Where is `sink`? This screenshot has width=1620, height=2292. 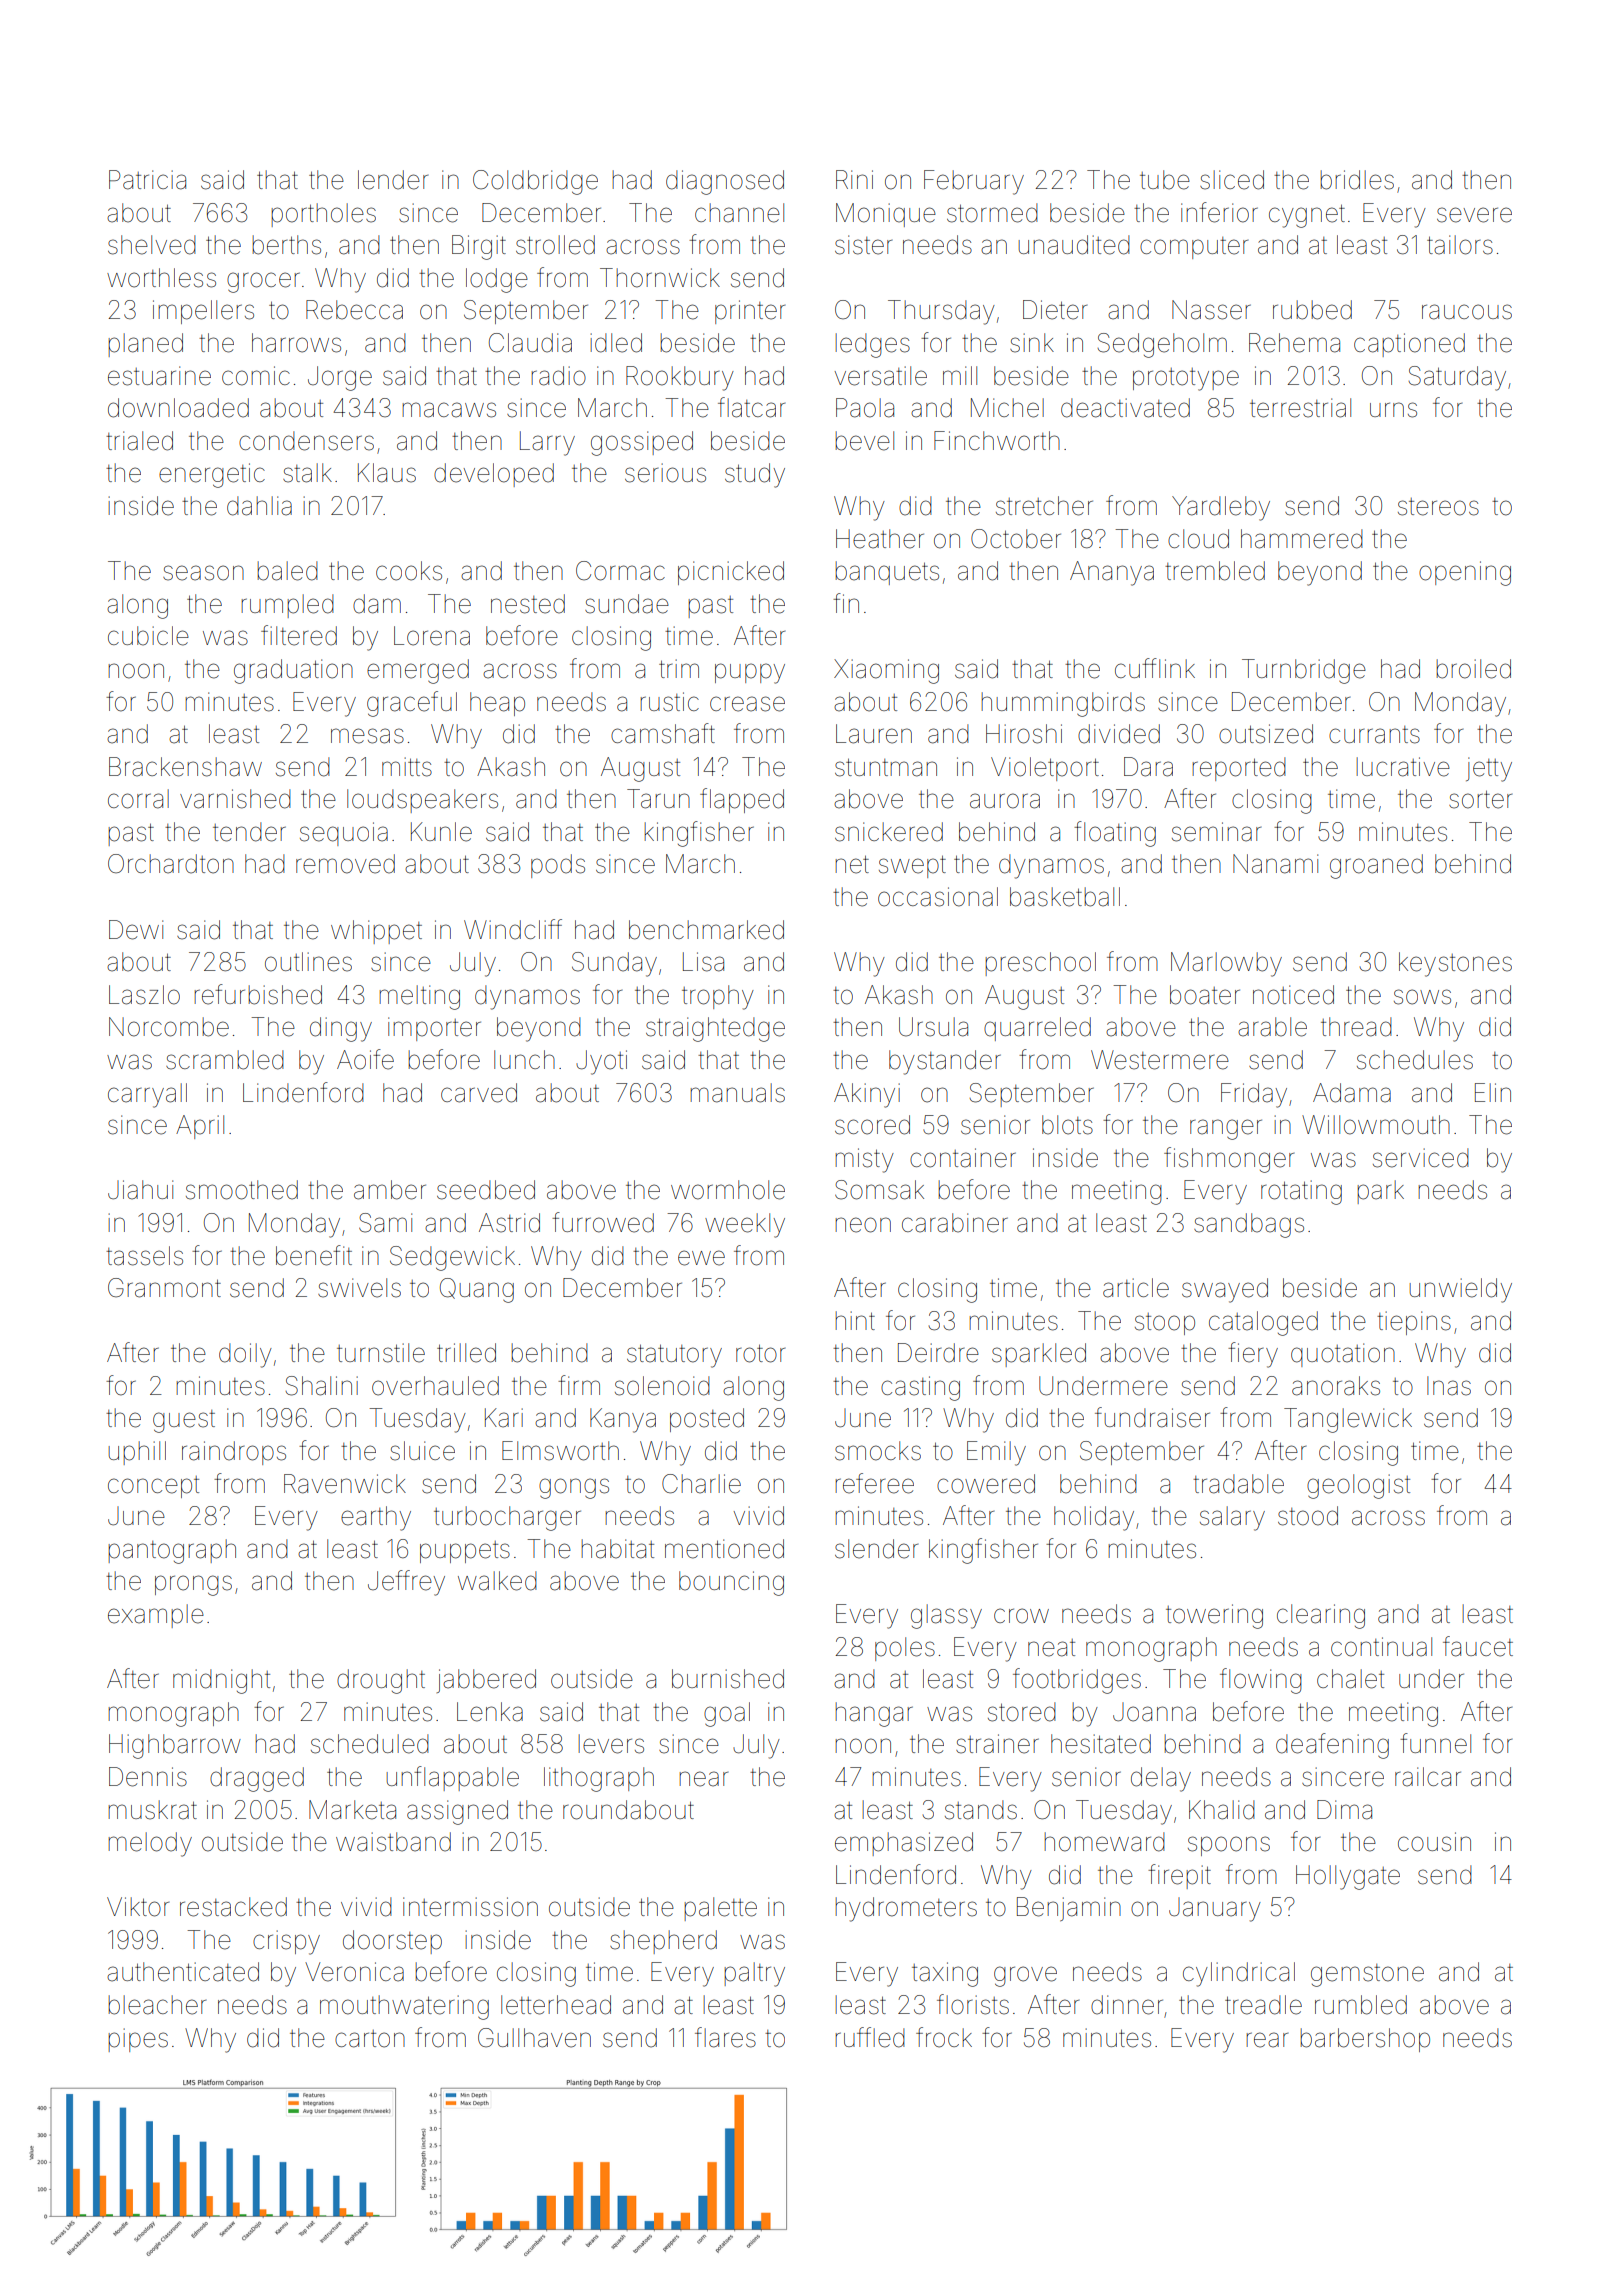
sink is located at coordinates (1032, 343).
